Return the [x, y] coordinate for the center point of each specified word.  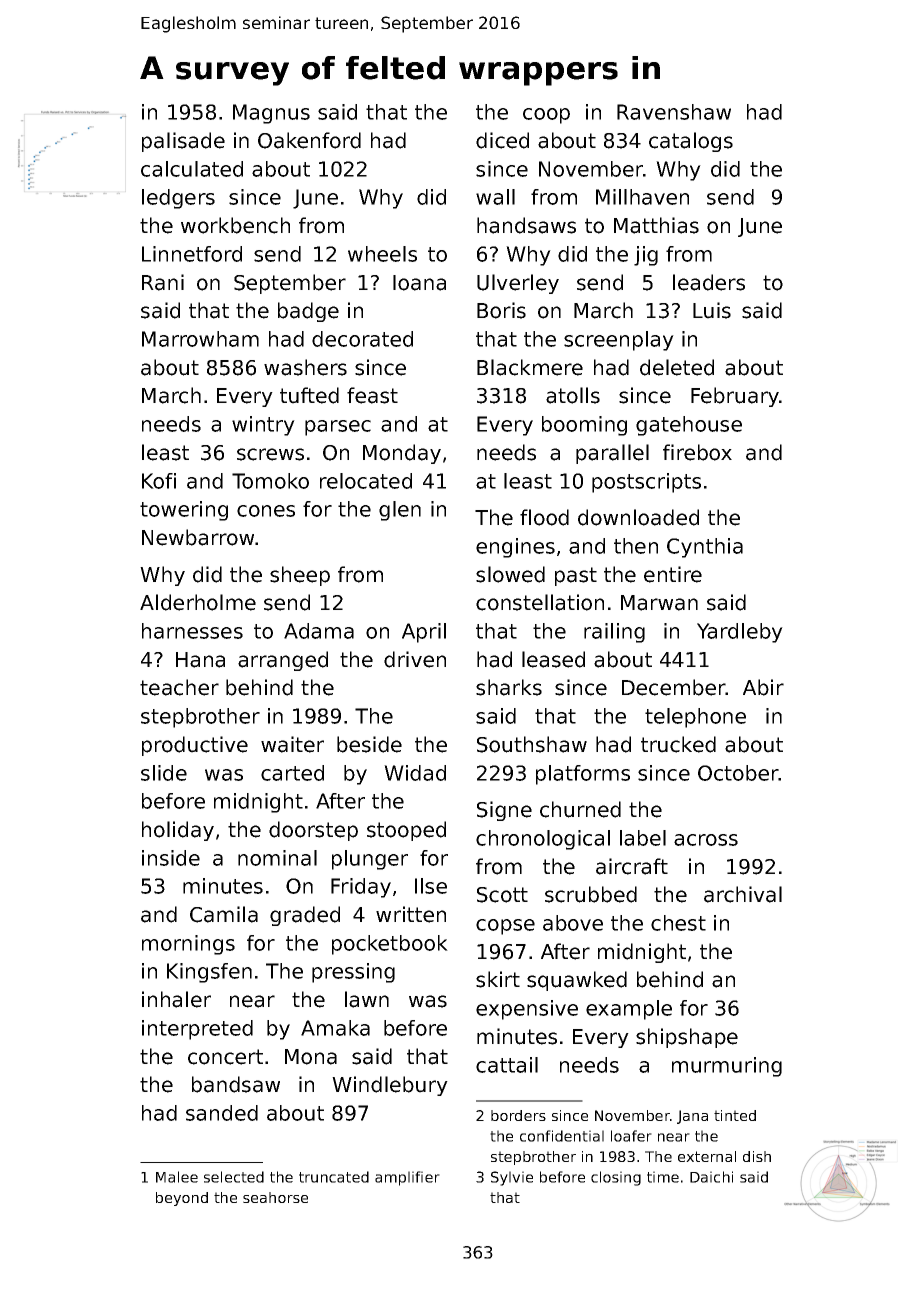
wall [495, 197]
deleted [677, 367]
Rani [163, 282]
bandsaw [236, 1084]
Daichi [711, 1177]
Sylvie [512, 1178]
